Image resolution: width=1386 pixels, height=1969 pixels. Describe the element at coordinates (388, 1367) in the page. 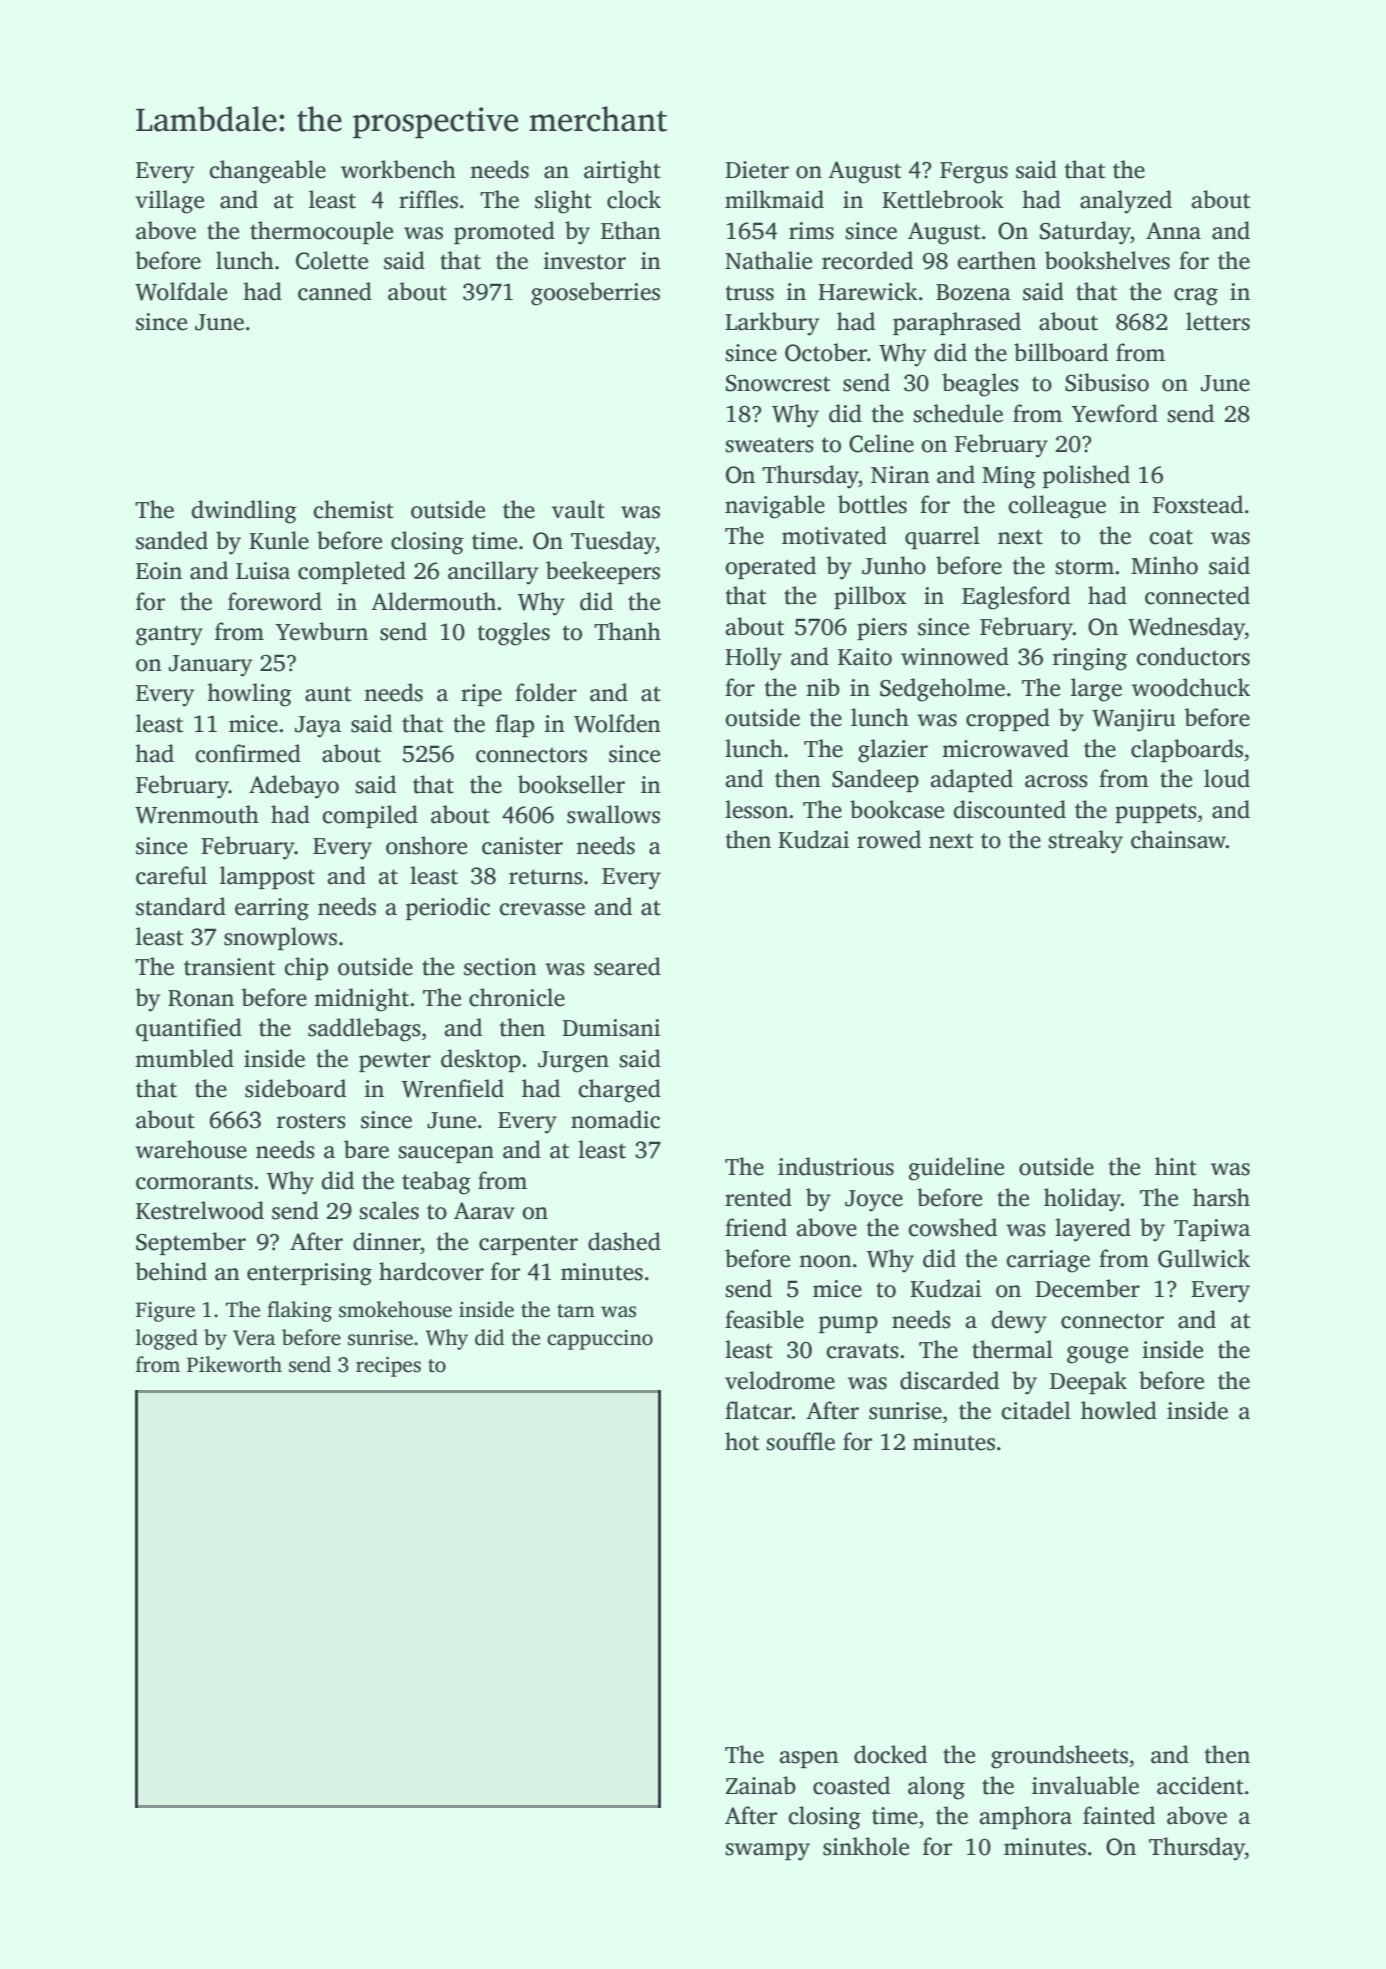

I see `recipes` at that location.
